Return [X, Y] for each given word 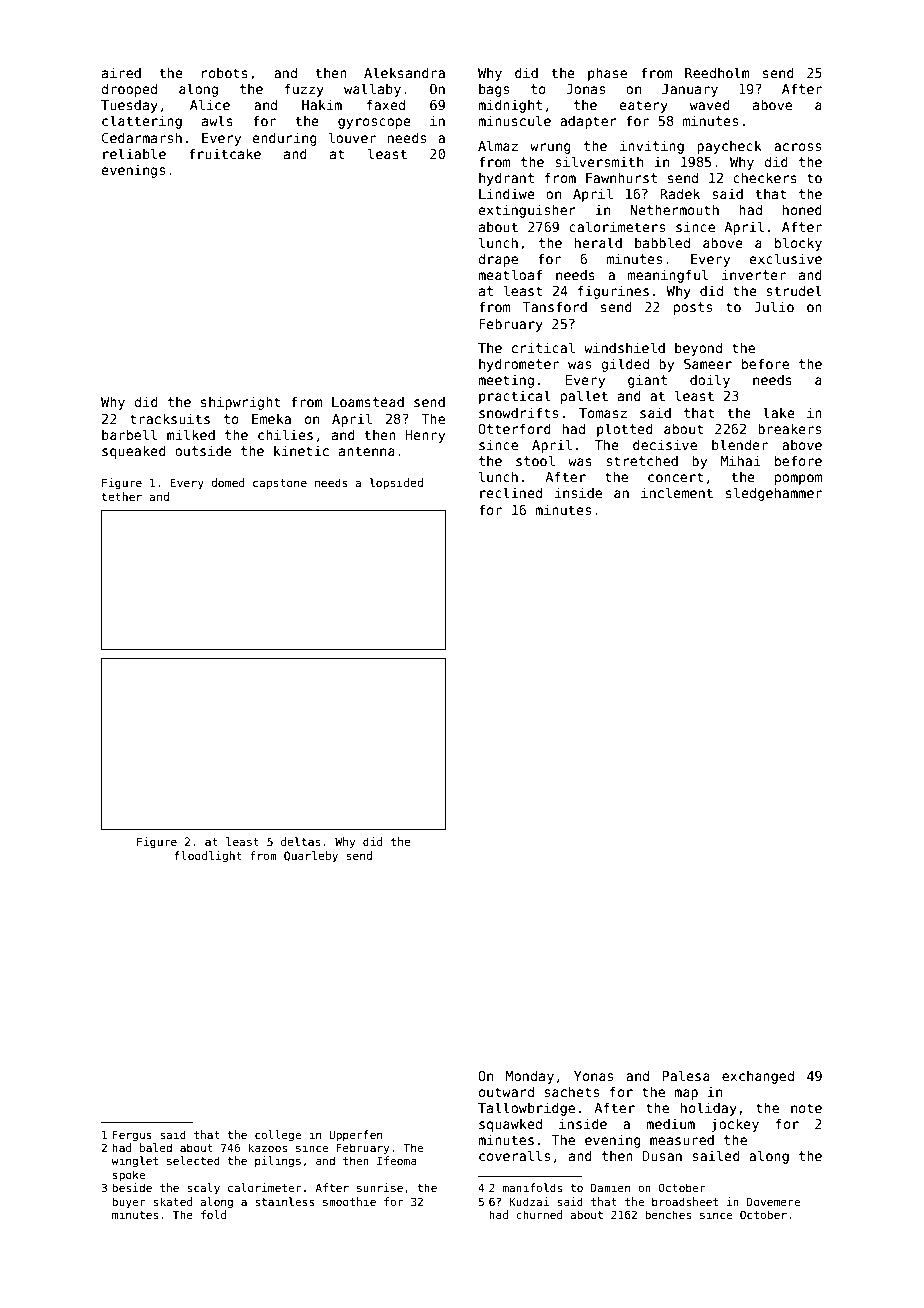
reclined [511, 492]
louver [352, 137]
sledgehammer [774, 494]
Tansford [554, 306]
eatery [643, 106]
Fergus [132, 1136]
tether [122, 496]
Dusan [662, 1156]
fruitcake [225, 153]
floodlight [208, 857]
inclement [677, 492]
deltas [301, 841]
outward [506, 1091]
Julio [774, 306]
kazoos [267, 1147]
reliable [134, 153]
